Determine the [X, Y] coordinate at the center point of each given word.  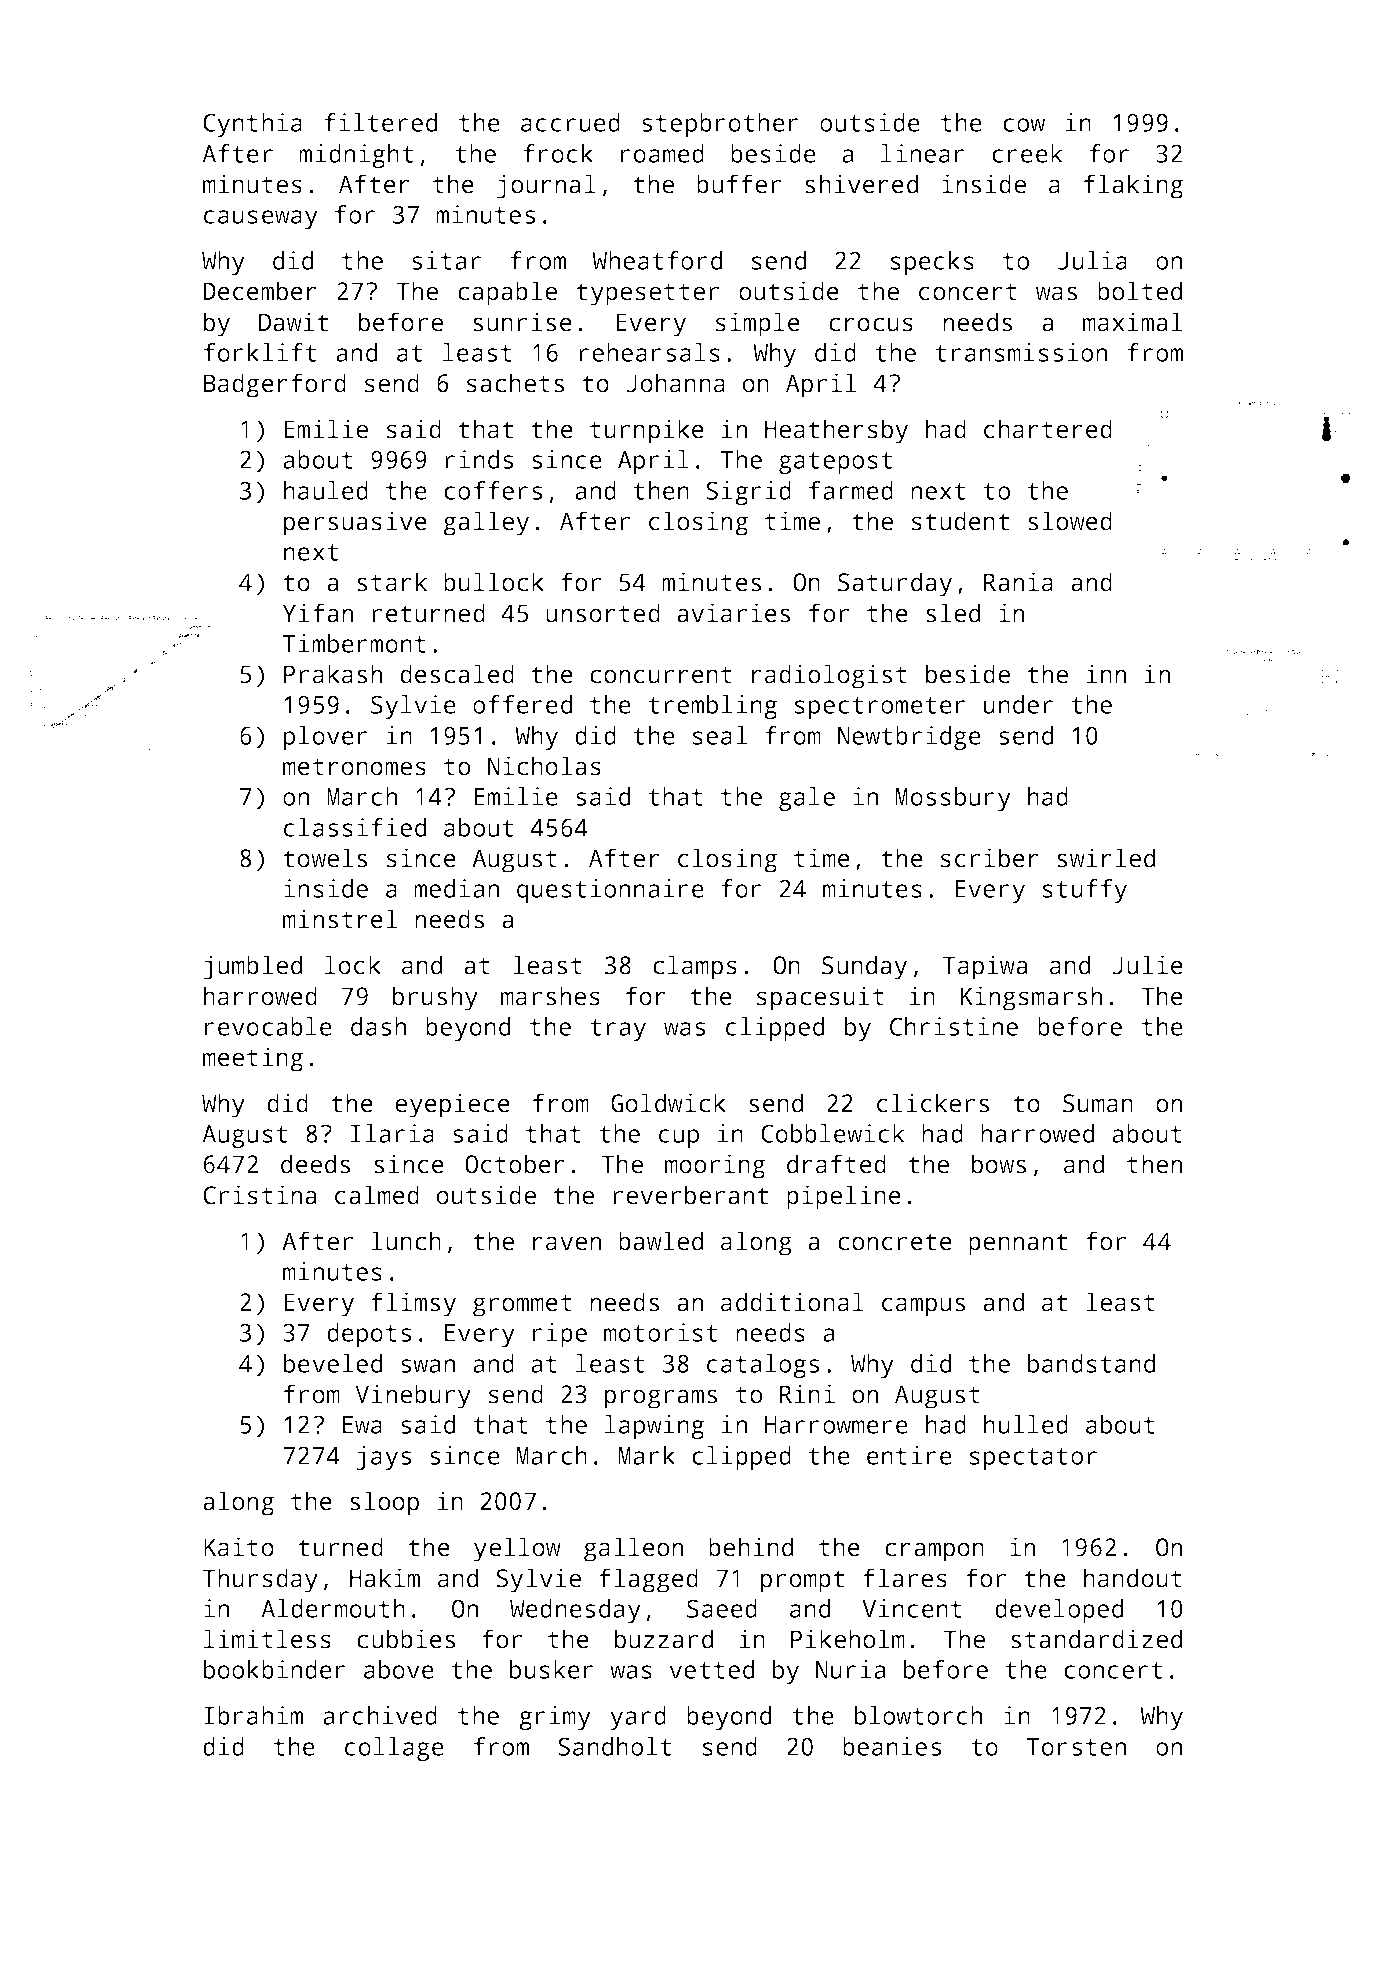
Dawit [293, 322]
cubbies [406, 1639]
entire [909, 1455]
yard [638, 1718]
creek [1027, 153]
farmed [851, 490]
